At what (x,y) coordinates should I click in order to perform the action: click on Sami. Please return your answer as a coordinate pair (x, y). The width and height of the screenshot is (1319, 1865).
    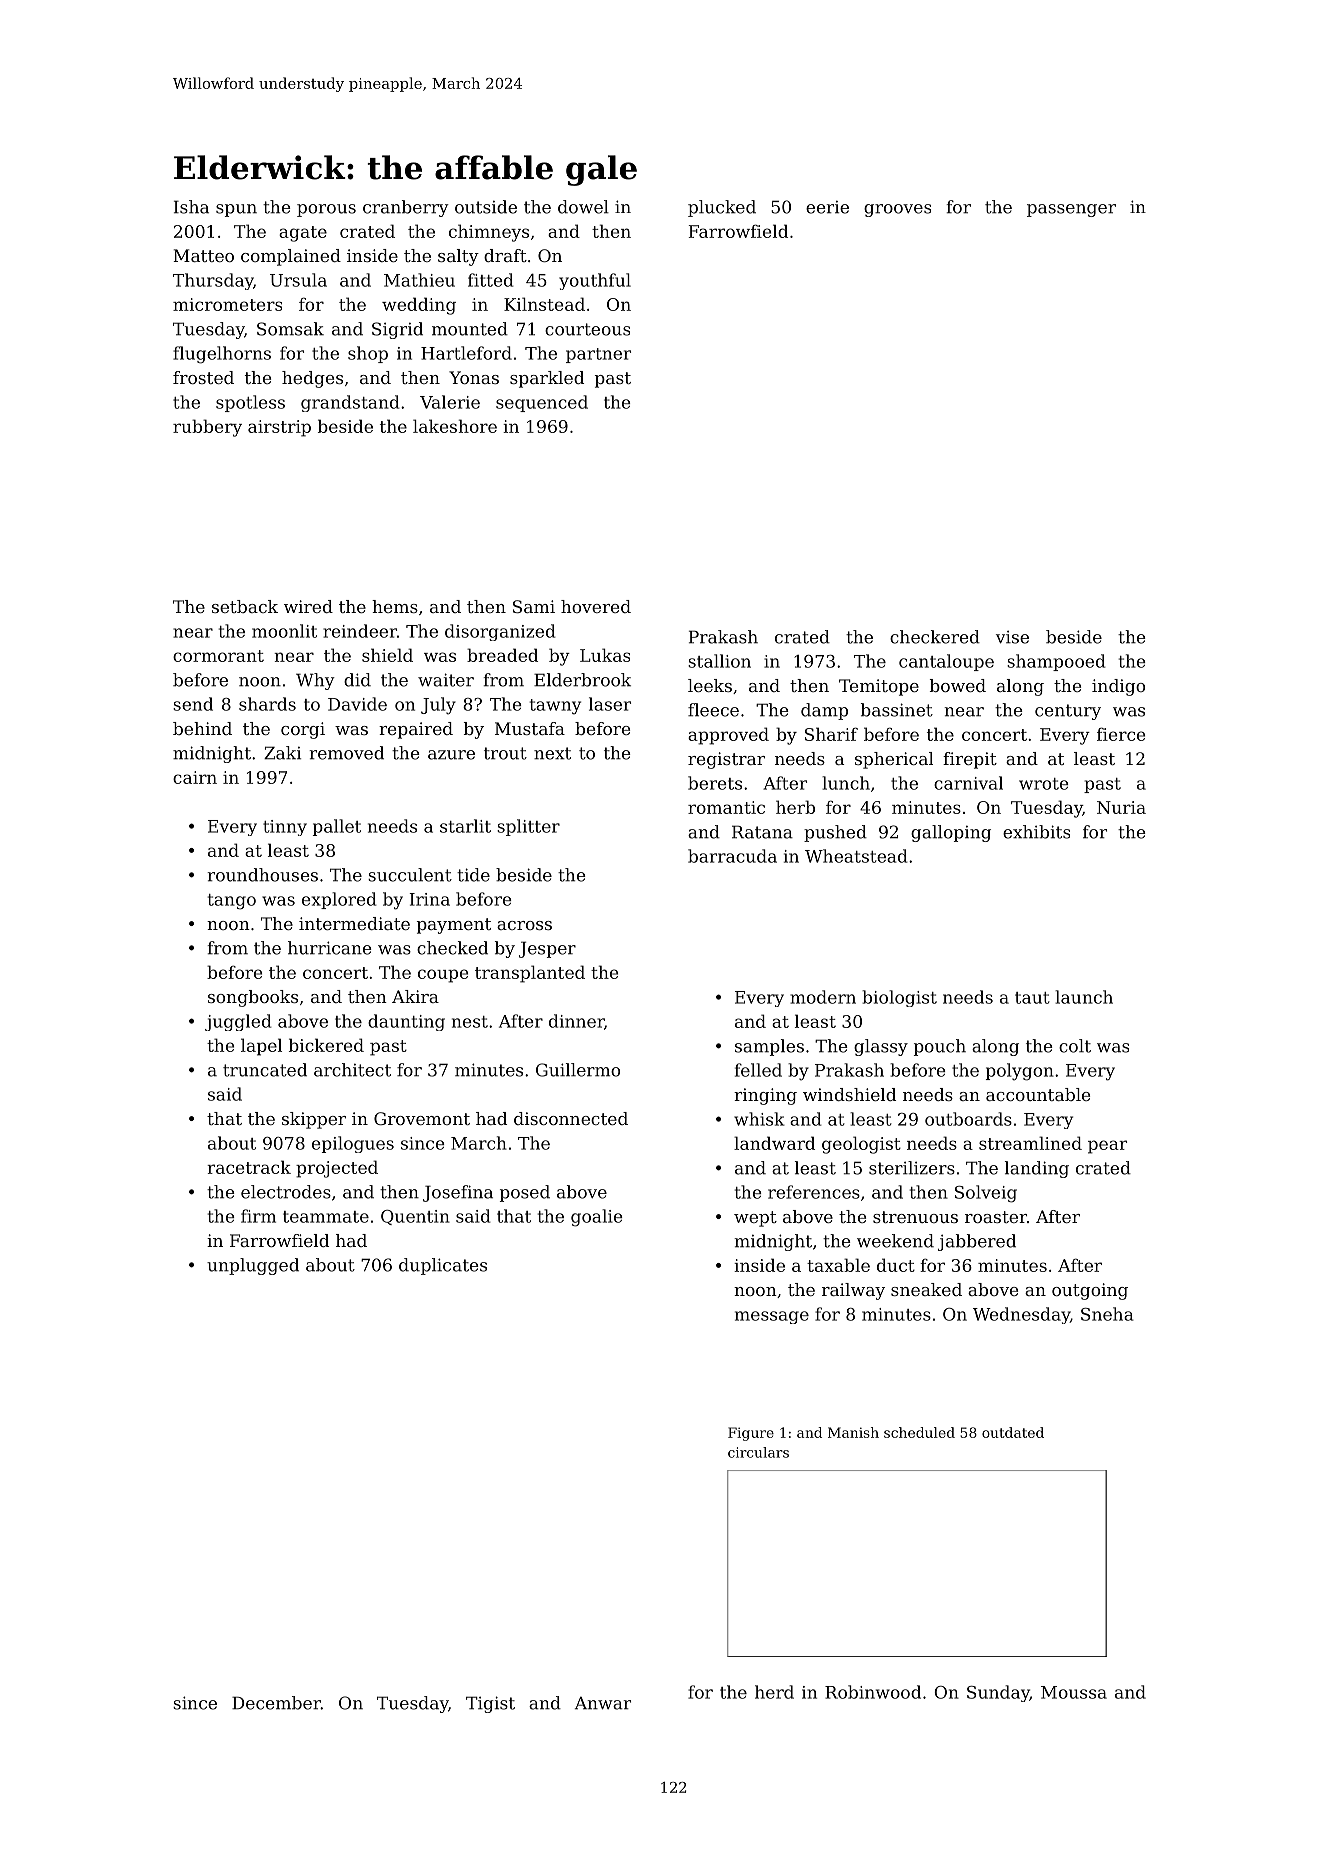
    Looking at the image, I should click on (534, 606).
